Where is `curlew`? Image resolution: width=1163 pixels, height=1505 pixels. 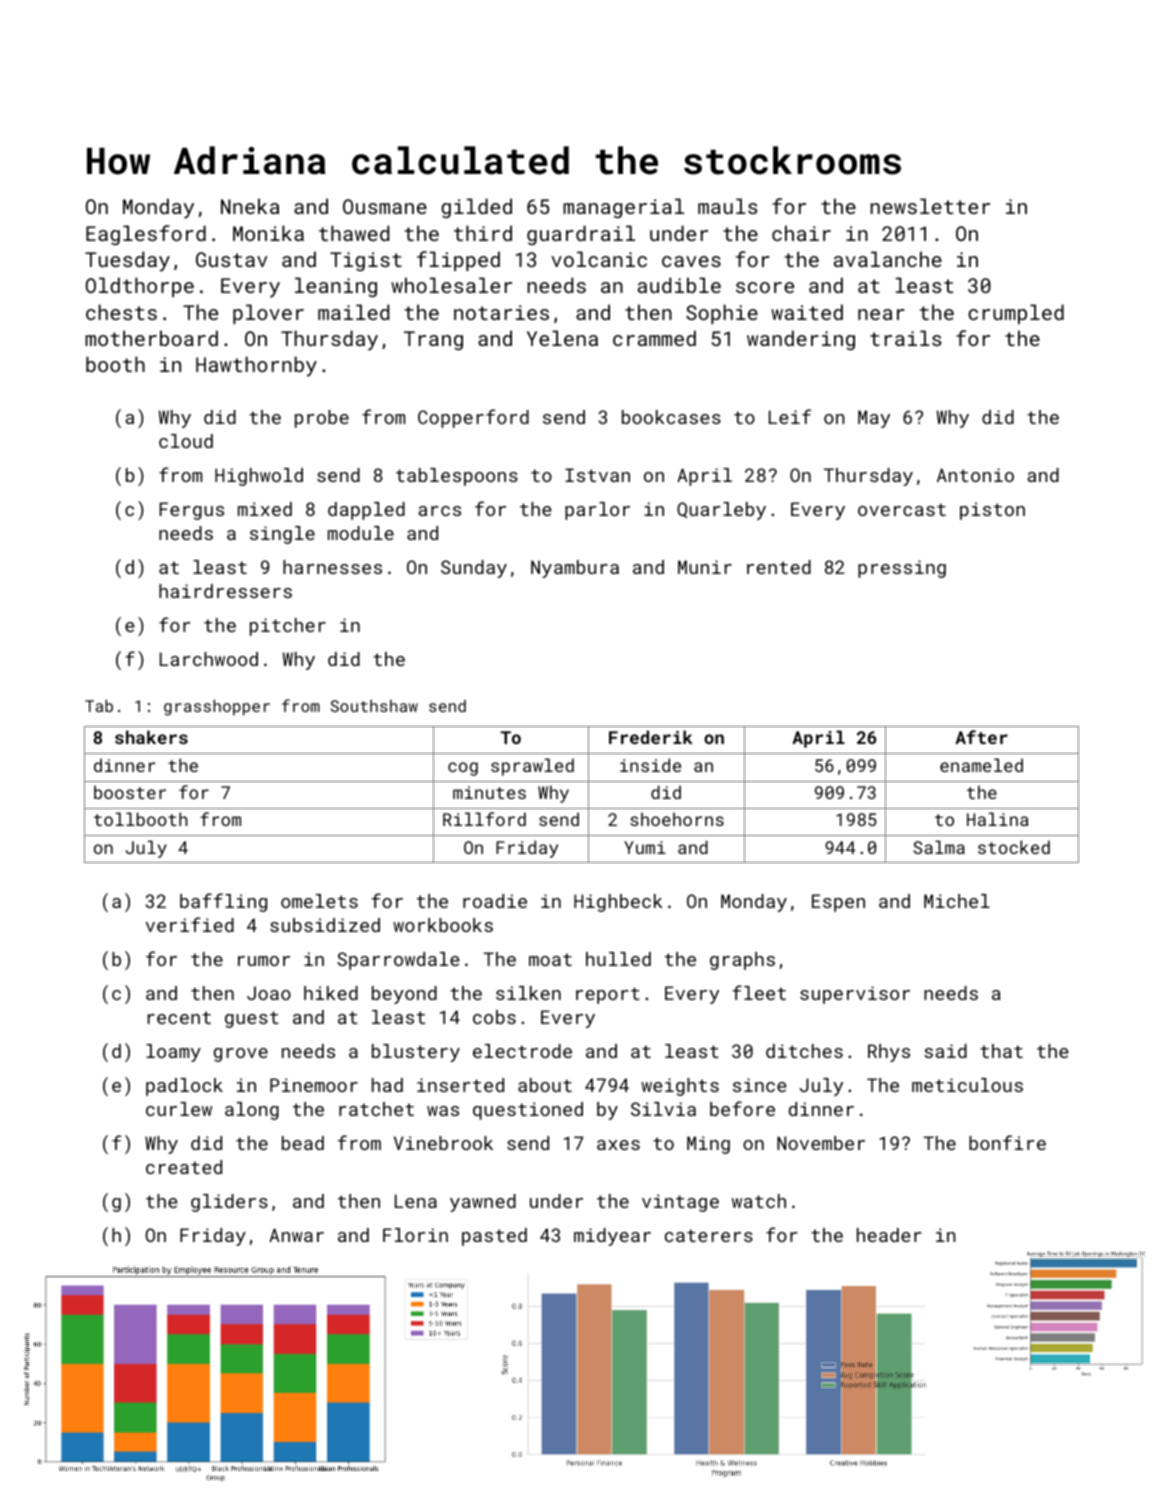
curlew is located at coordinates (179, 1109).
